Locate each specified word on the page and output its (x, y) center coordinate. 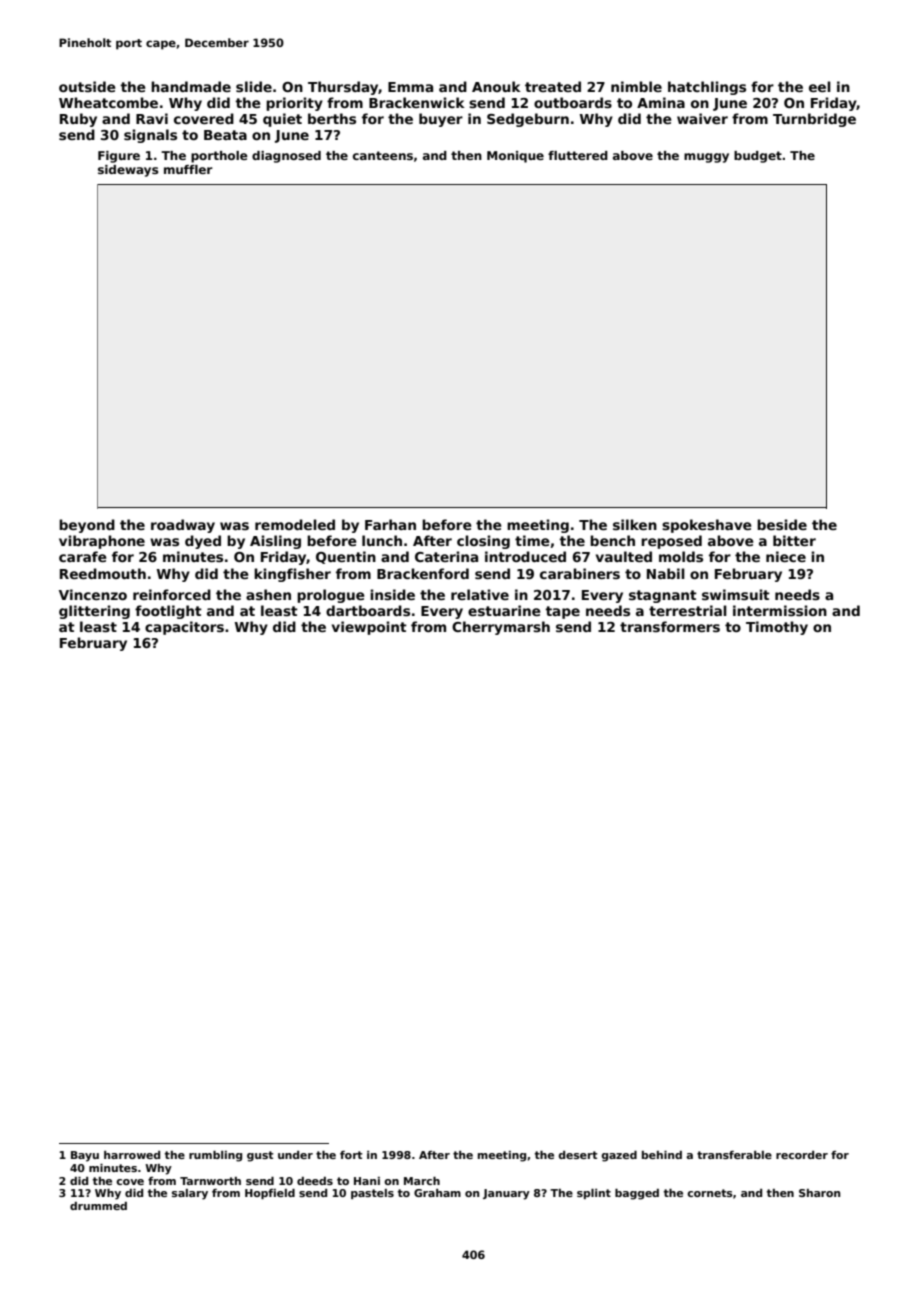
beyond (87, 526)
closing (483, 542)
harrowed (132, 1155)
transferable (734, 1155)
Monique (515, 157)
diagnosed (286, 157)
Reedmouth (103, 573)
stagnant (663, 596)
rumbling (215, 1156)
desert (578, 1155)
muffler (188, 169)
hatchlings (707, 88)
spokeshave (707, 526)
